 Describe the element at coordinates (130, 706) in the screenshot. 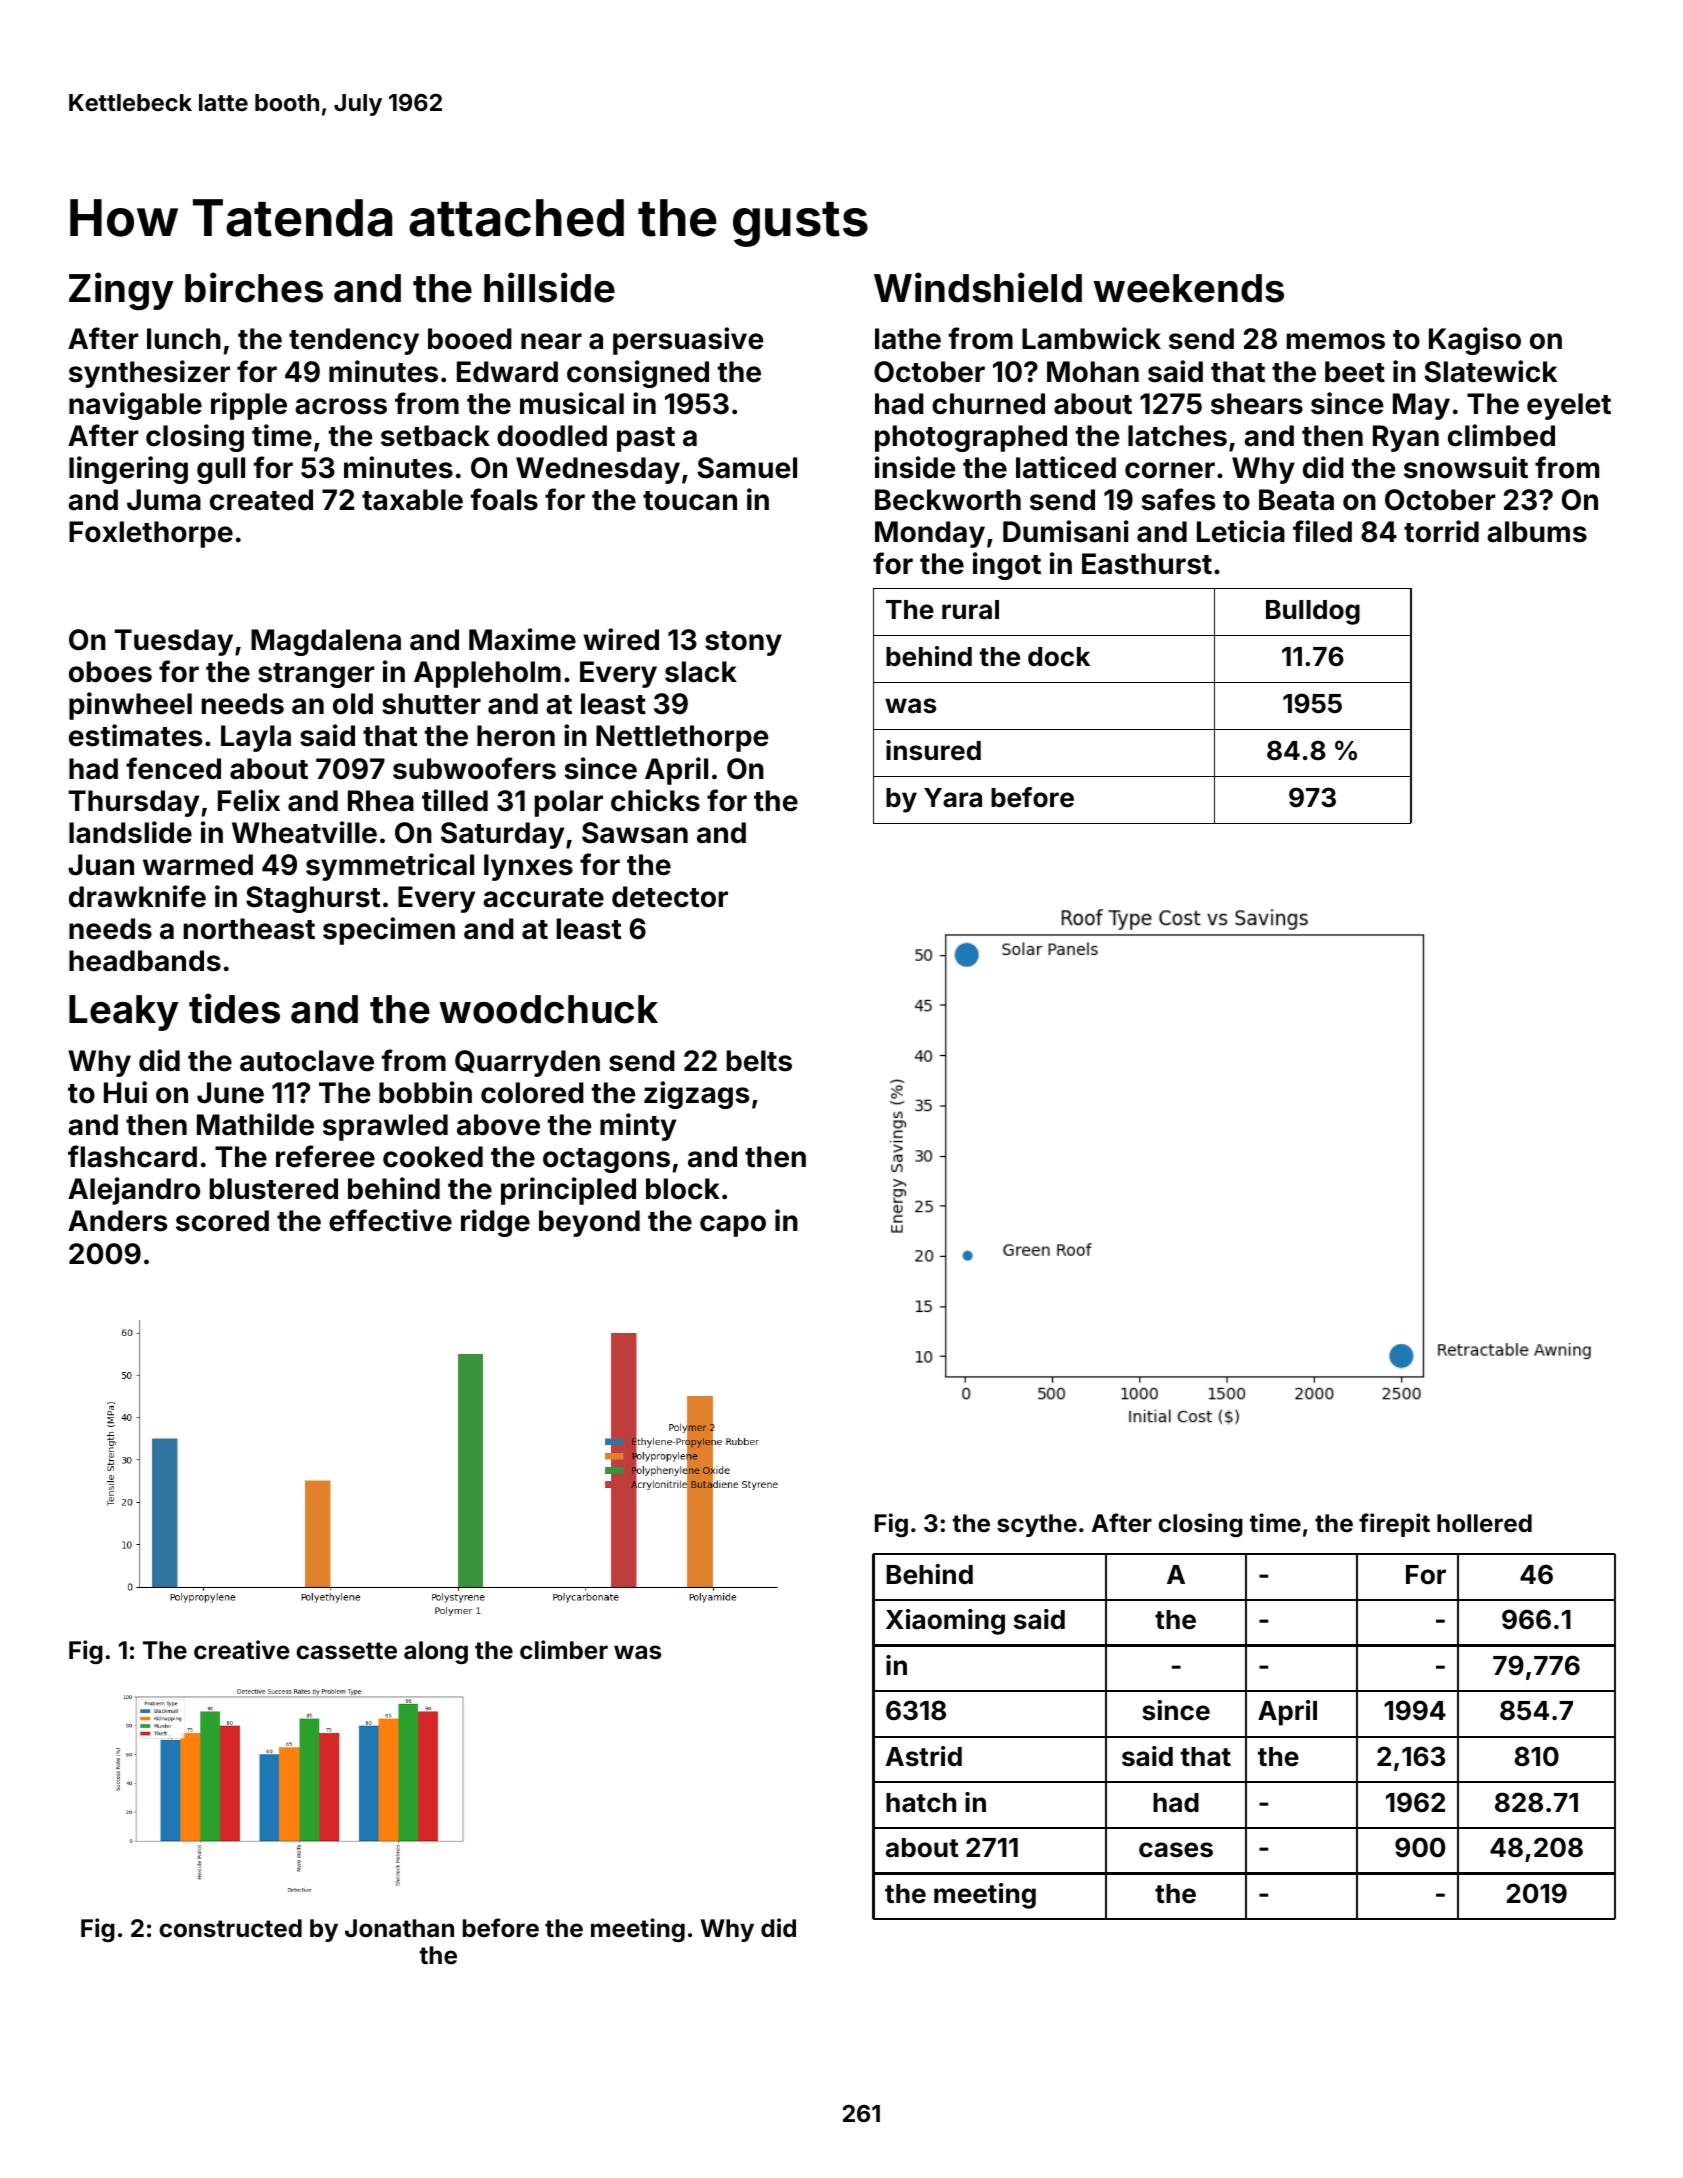

I see `pinwheel` at that location.
